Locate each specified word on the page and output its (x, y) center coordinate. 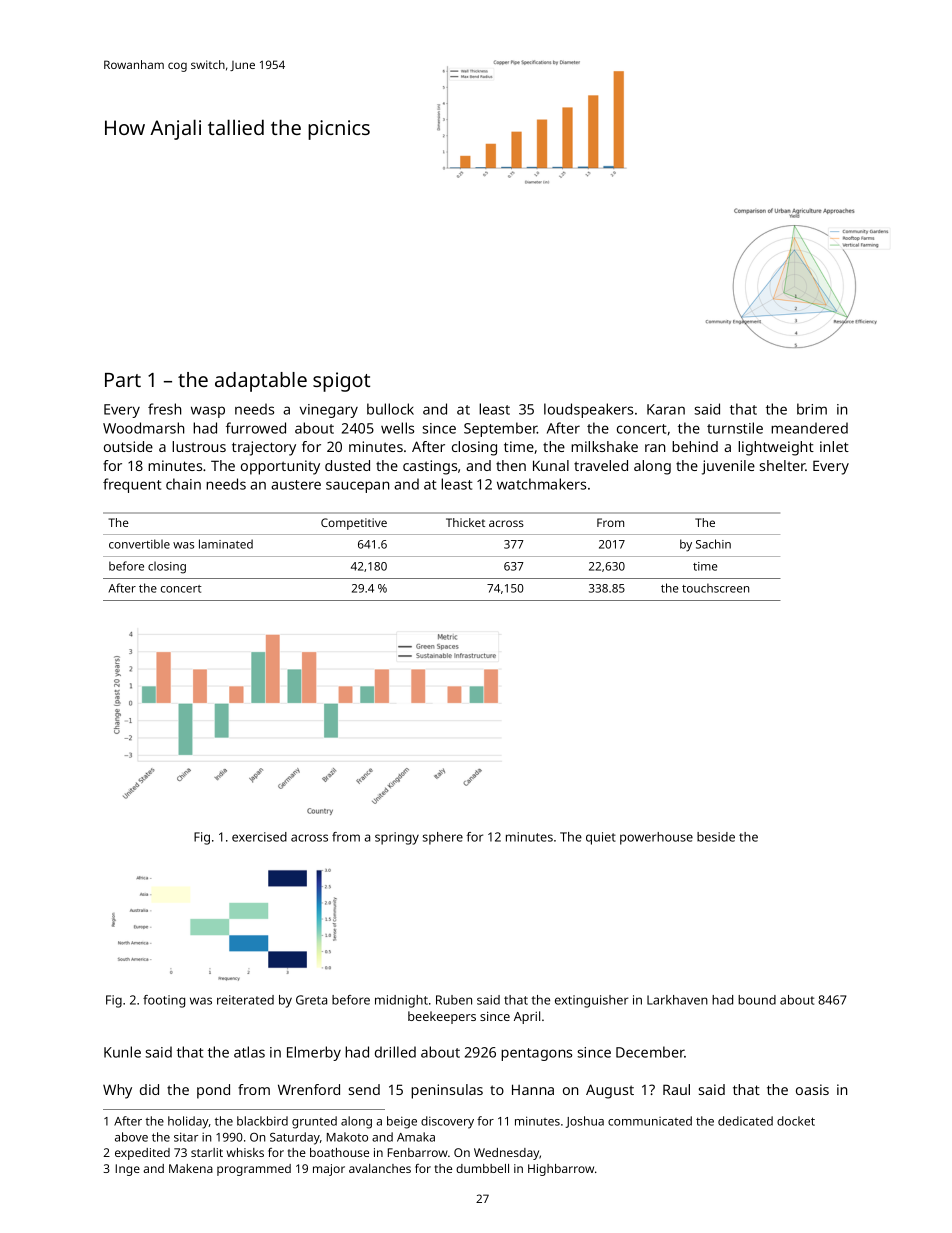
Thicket (465, 522)
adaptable (261, 382)
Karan (666, 409)
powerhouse (656, 838)
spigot (341, 382)
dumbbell (482, 1168)
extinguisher (591, 1001)
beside (716, 837)
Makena (191, 1168)
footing (164, 1001)
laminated (226, 544)
